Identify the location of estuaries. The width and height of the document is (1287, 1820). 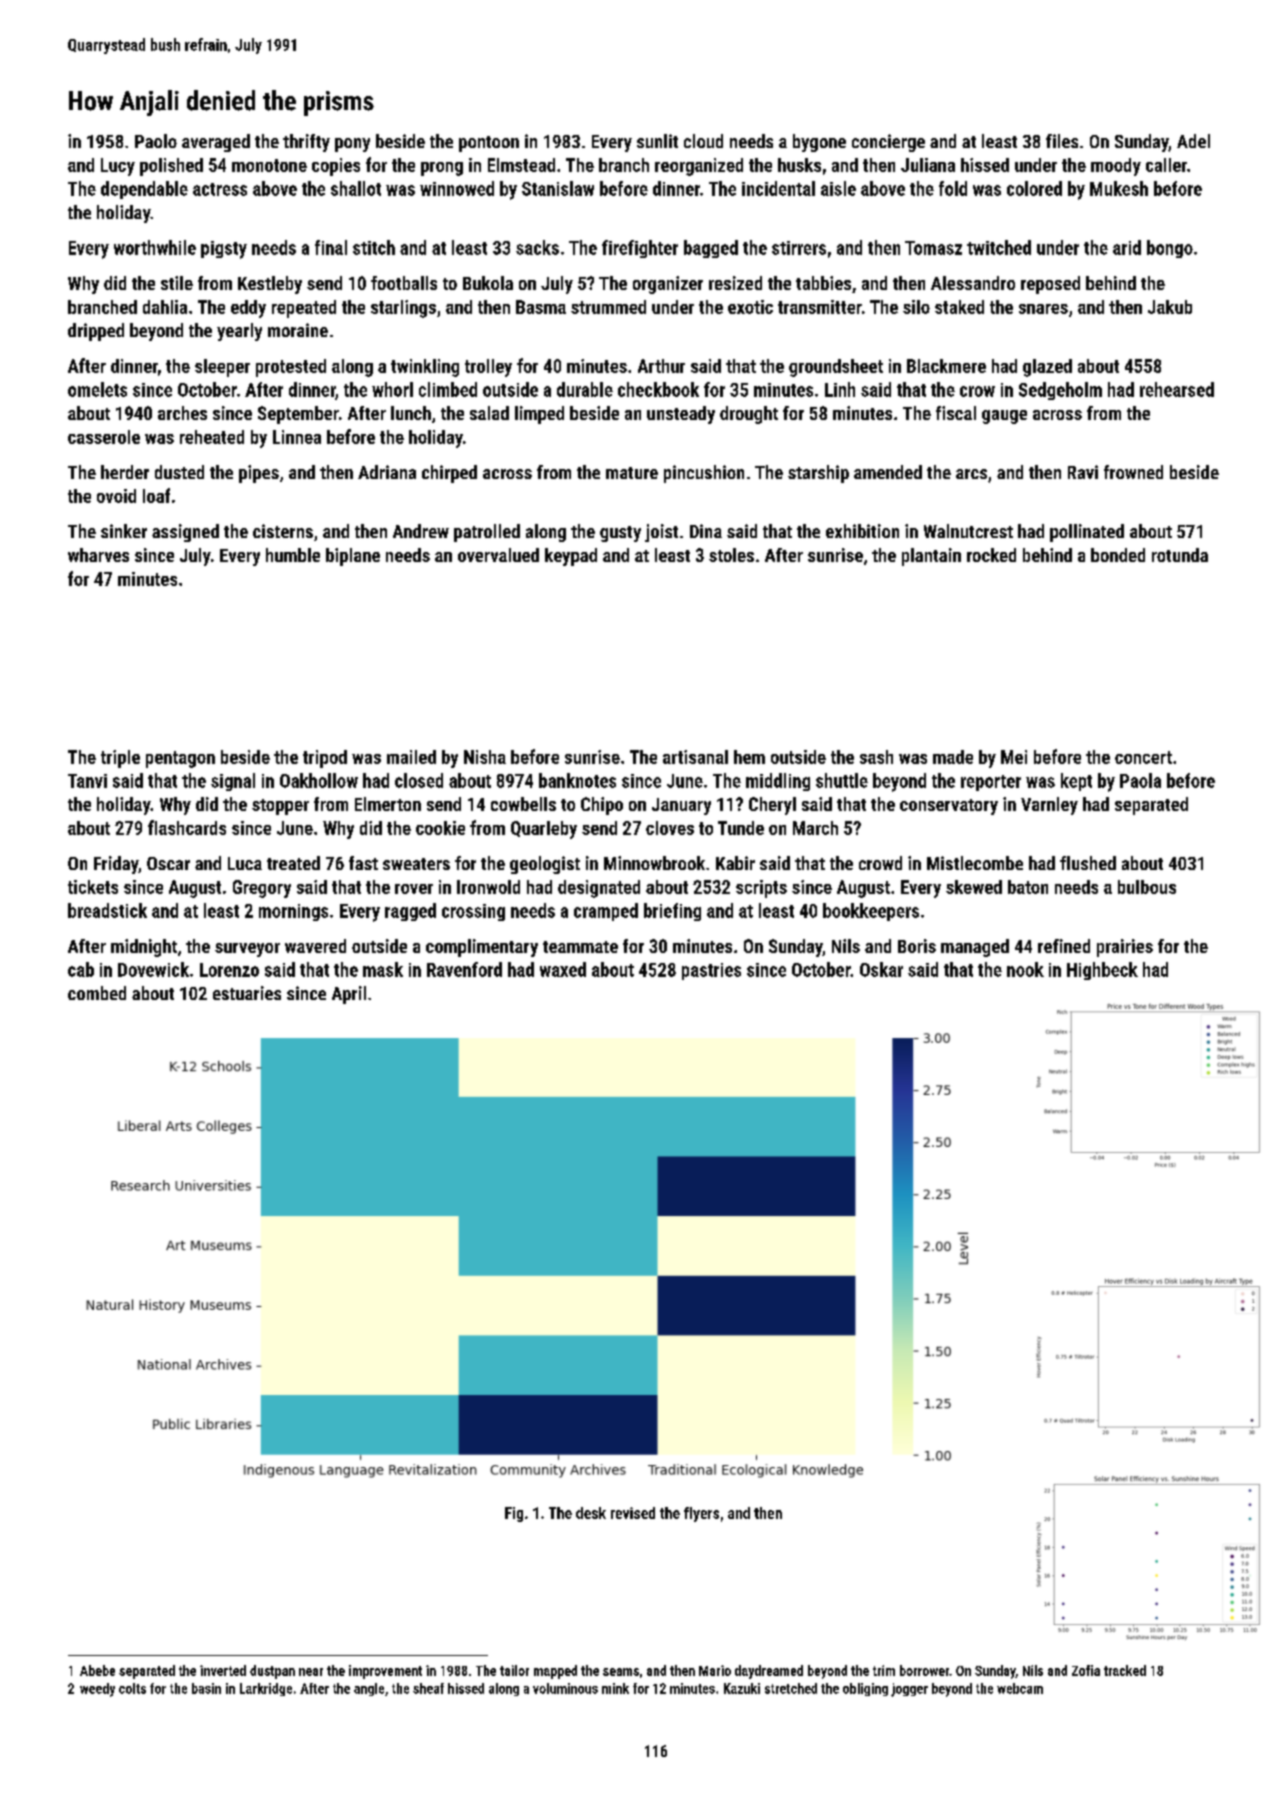
(247, 993).
